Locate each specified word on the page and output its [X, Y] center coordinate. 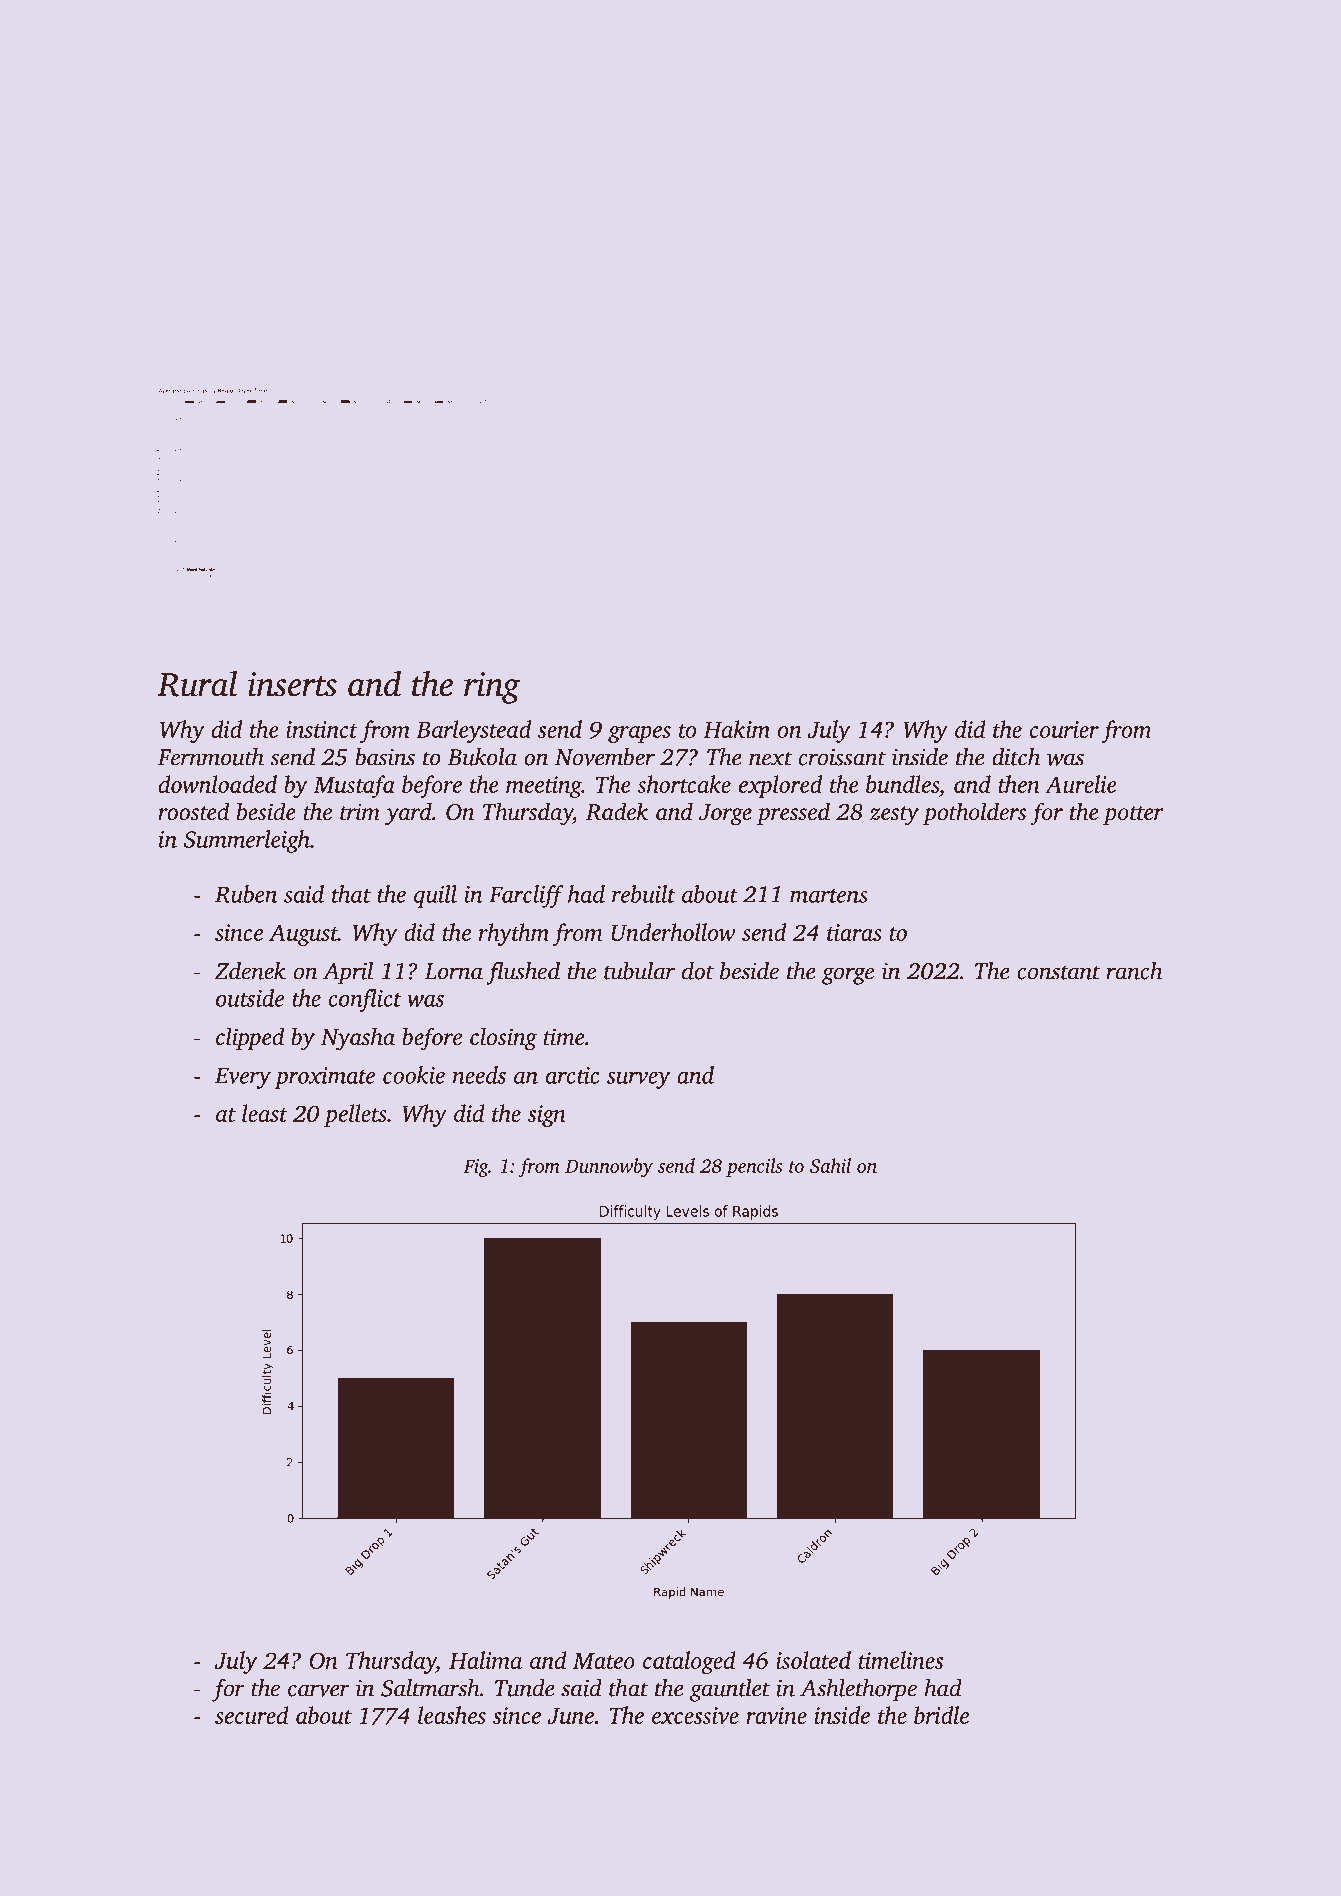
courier [1064, 729]
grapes [639, 734]
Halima [485, 1660]
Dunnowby [609, 1167]
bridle [941, 1715]
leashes [452, 1715]
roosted [193, 811]
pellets [355, 1115]
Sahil [830, 1165]
